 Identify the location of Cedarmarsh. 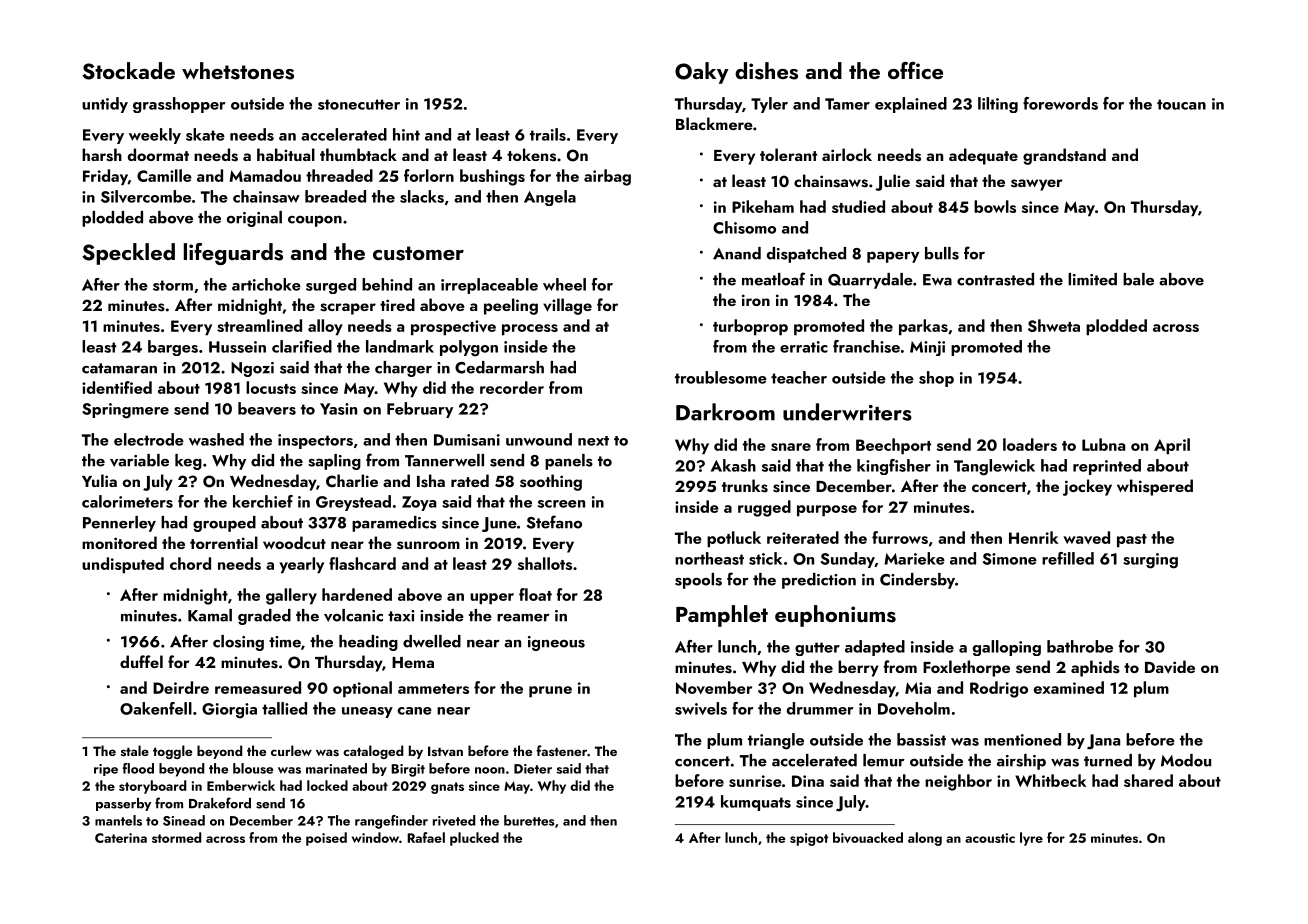
(499, 367).
